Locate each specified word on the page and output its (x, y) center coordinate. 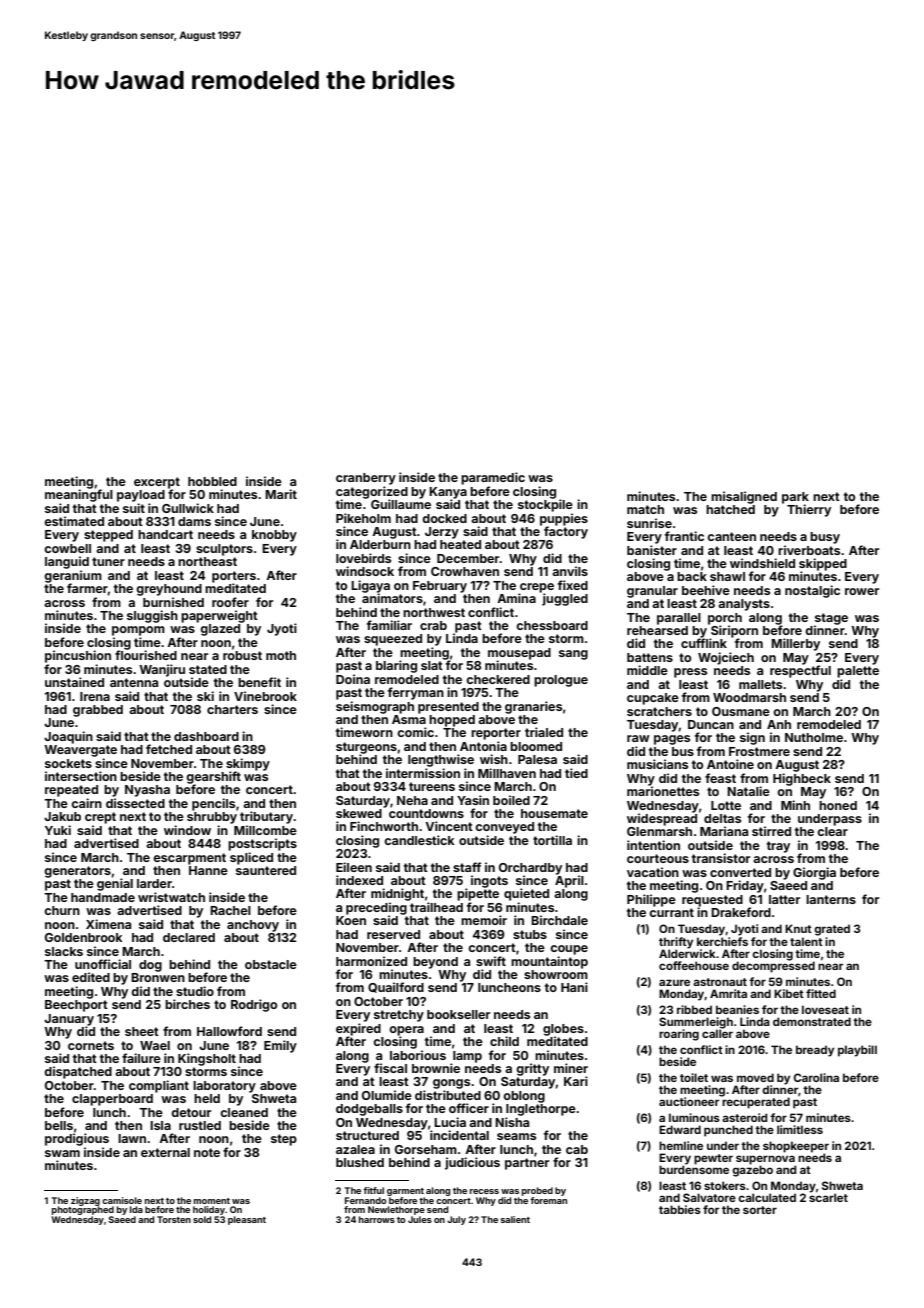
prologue (561, 681)
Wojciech (726, 658)
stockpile (545, 505)
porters (234, 577)
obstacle (271, 964)
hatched (730, 509)
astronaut (720, 982)
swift (491, 961)
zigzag (85, 1201)
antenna (134, 682)
